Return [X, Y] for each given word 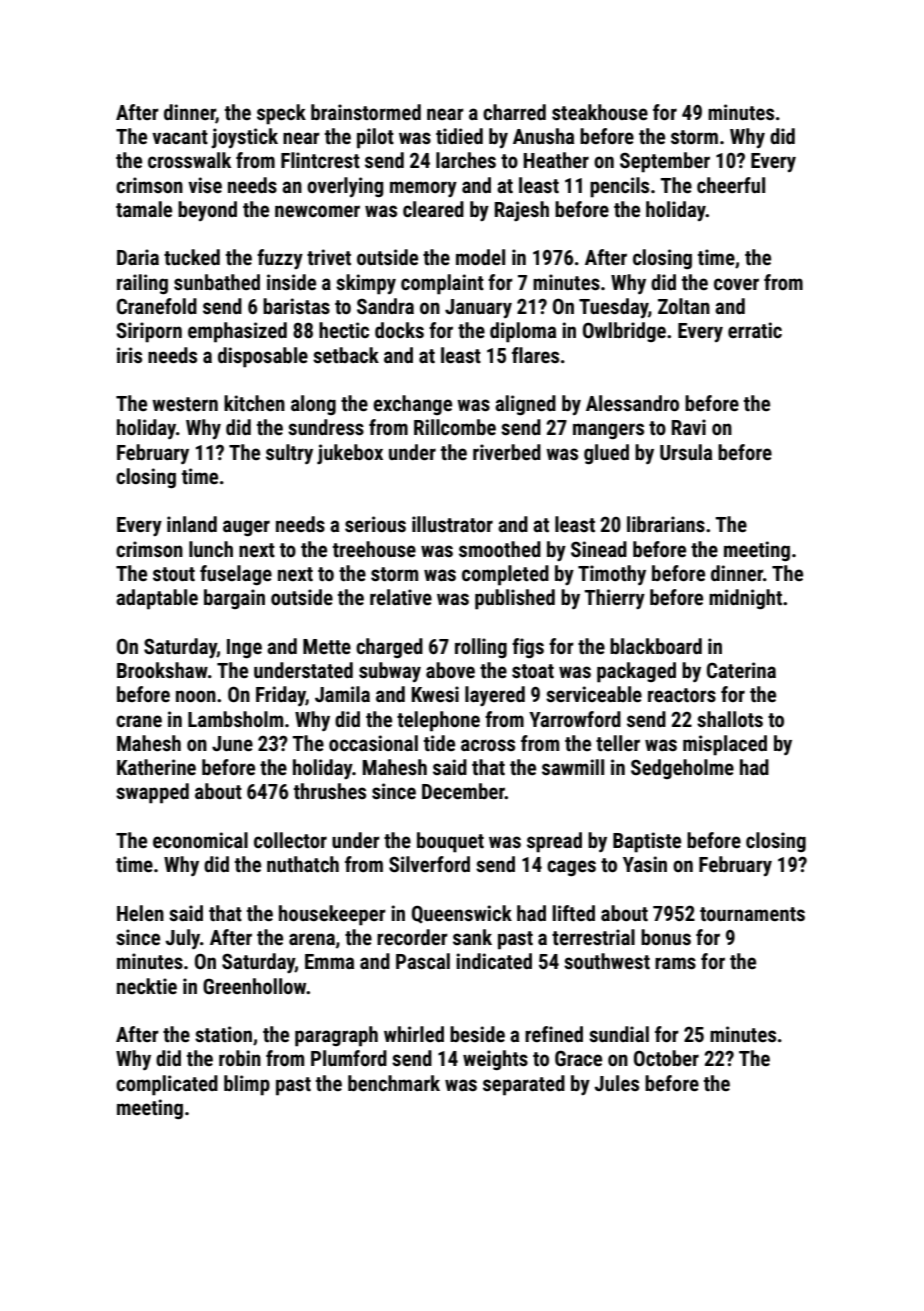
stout [174, 574]
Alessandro [632, 403]
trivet [329, 257]
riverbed [507, 452]
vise [205, 185]
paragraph [336, 1036]
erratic [755, 330]
